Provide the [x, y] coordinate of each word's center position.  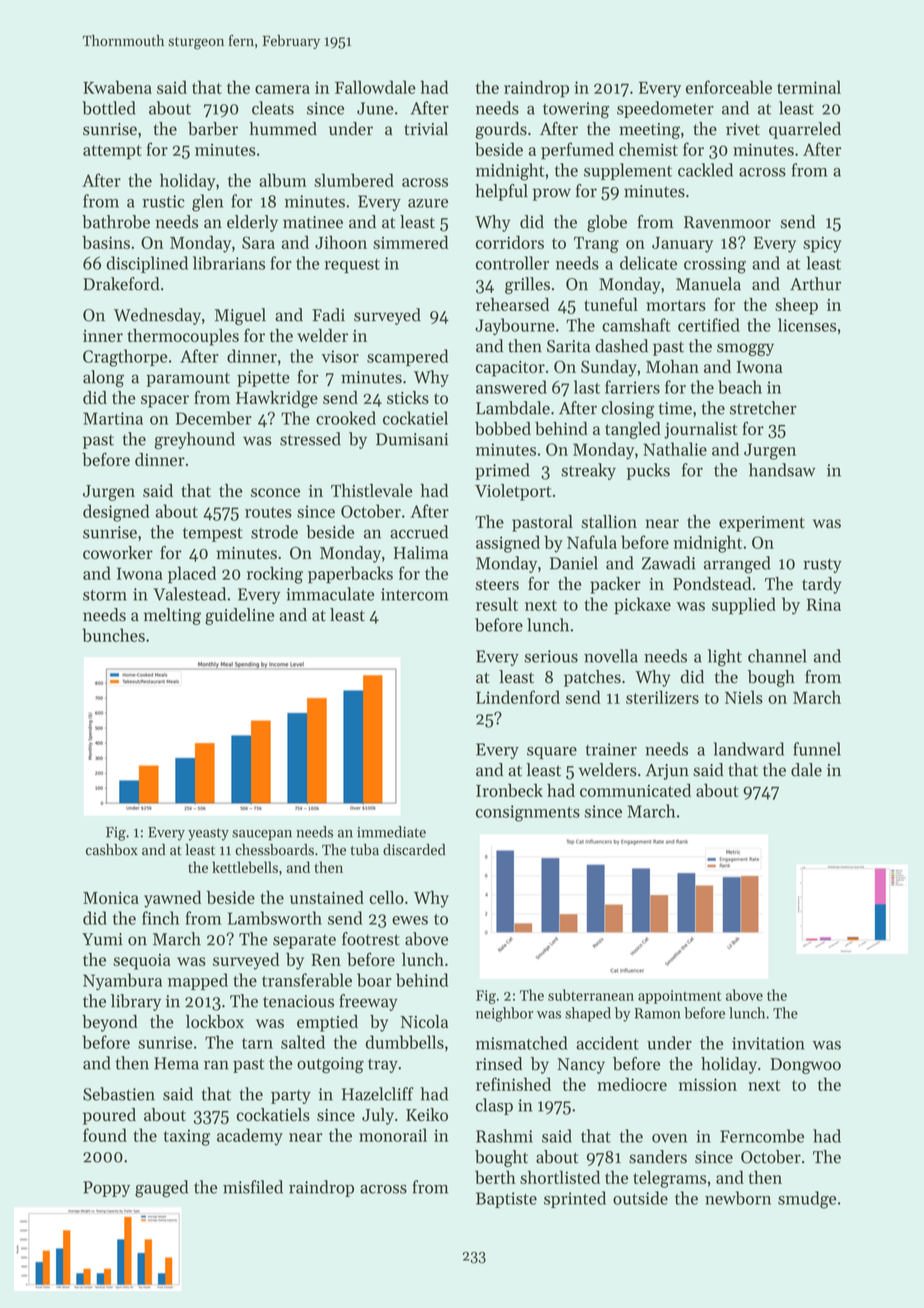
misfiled [253, 1187]
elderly [252, 223]
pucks [648, 471]
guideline [239, 616]
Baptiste [506, 1200]
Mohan [672, 366]
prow [552, 194]
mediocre [632, 1084]
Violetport [513, 492]
